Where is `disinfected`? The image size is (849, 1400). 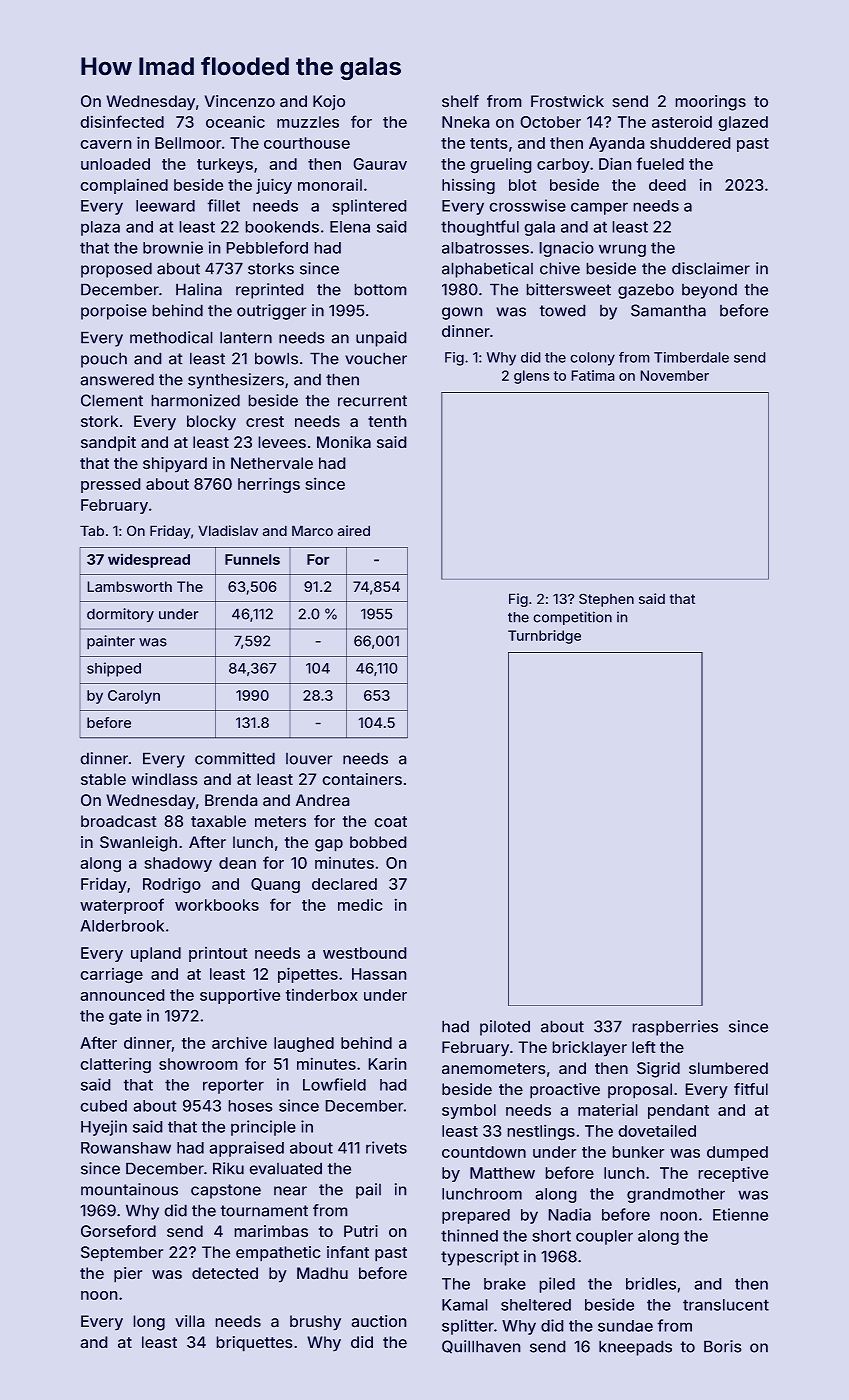 disinfected is located at coordinates (122, 121).
